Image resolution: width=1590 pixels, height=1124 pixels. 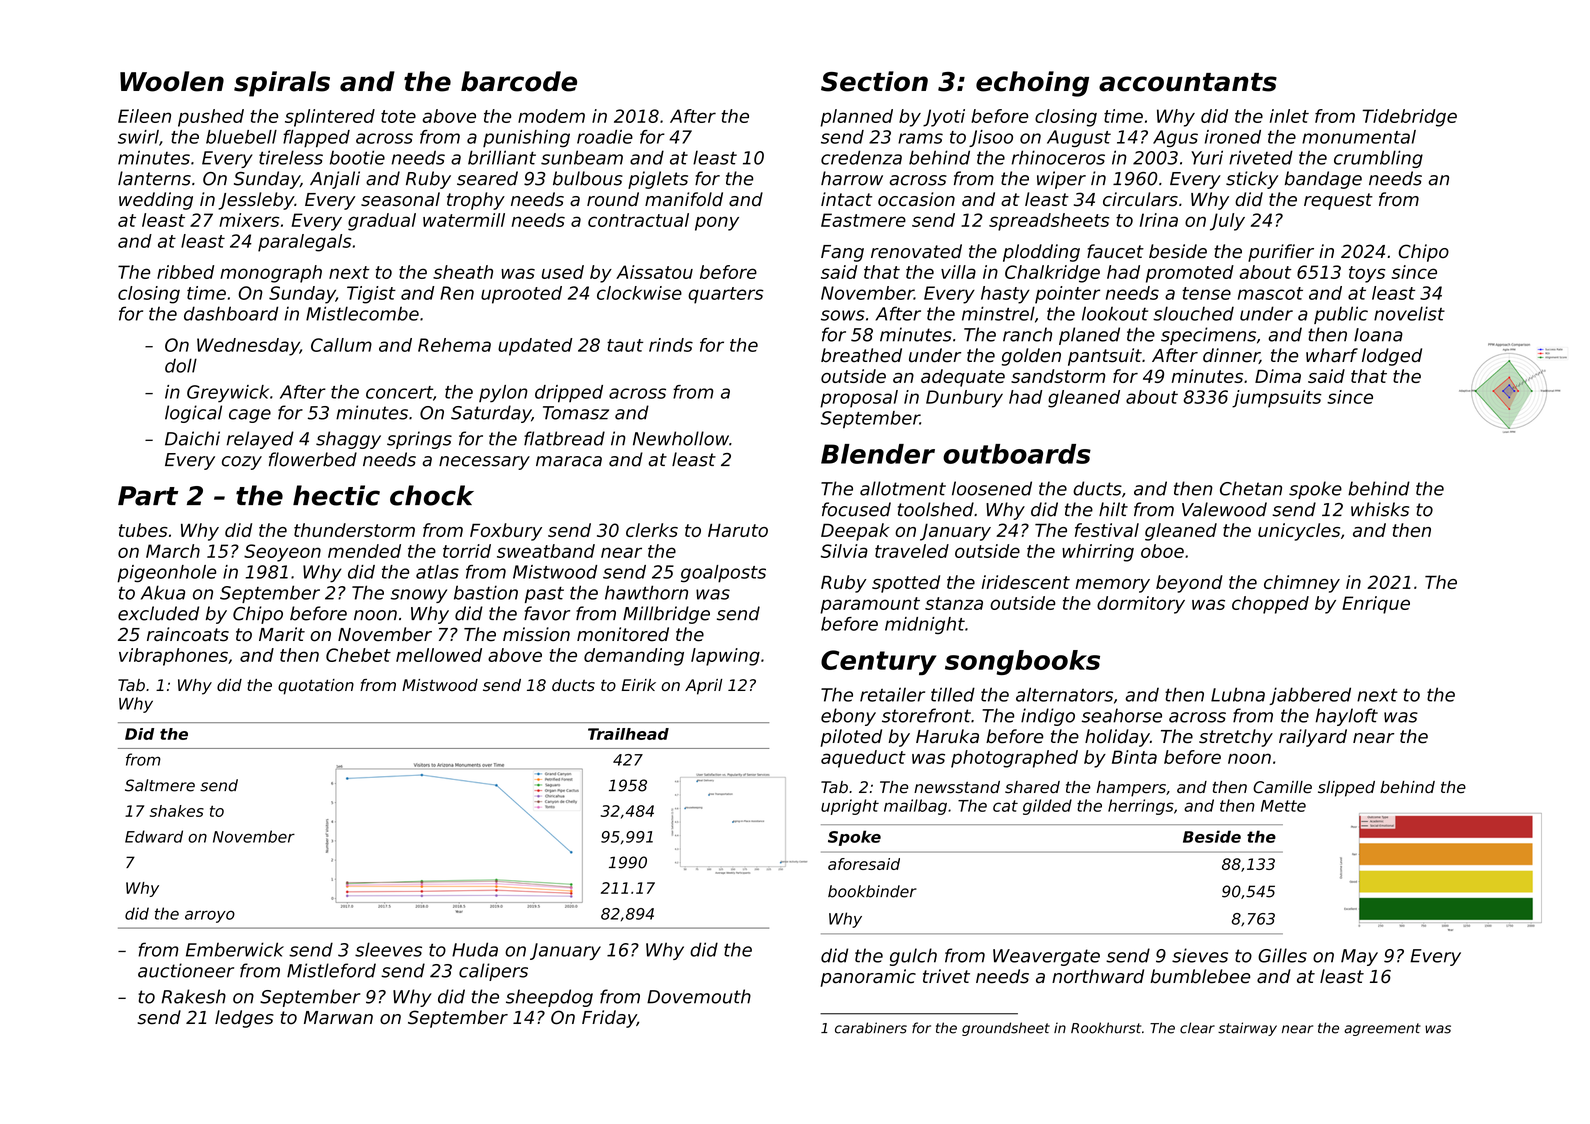 What do you see at coordinates (964, 399) in the screenshot?
I see `Dunbury` at bounding box center [964, 399].
